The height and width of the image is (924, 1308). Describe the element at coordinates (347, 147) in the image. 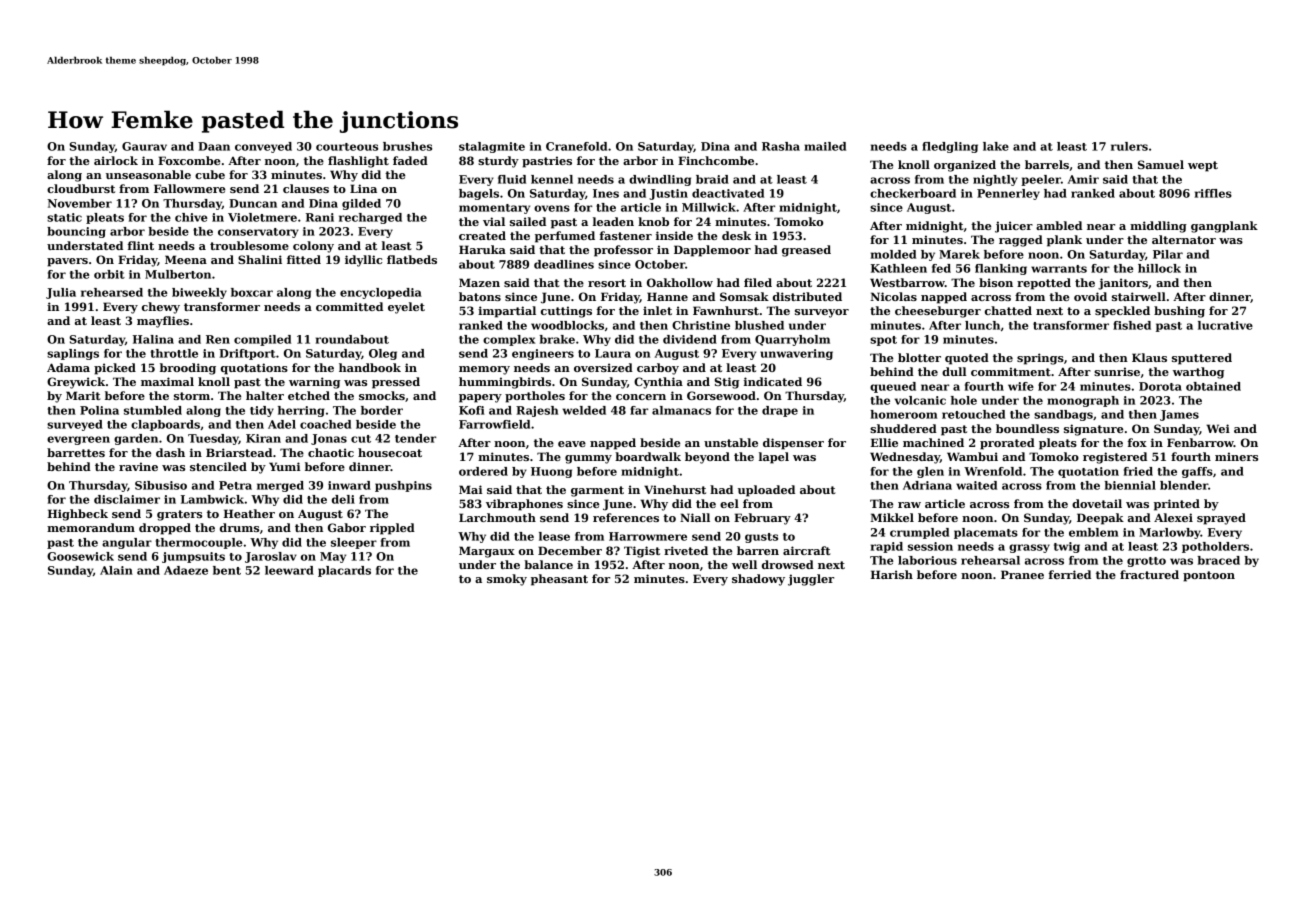

I see `courteous` at that location.
